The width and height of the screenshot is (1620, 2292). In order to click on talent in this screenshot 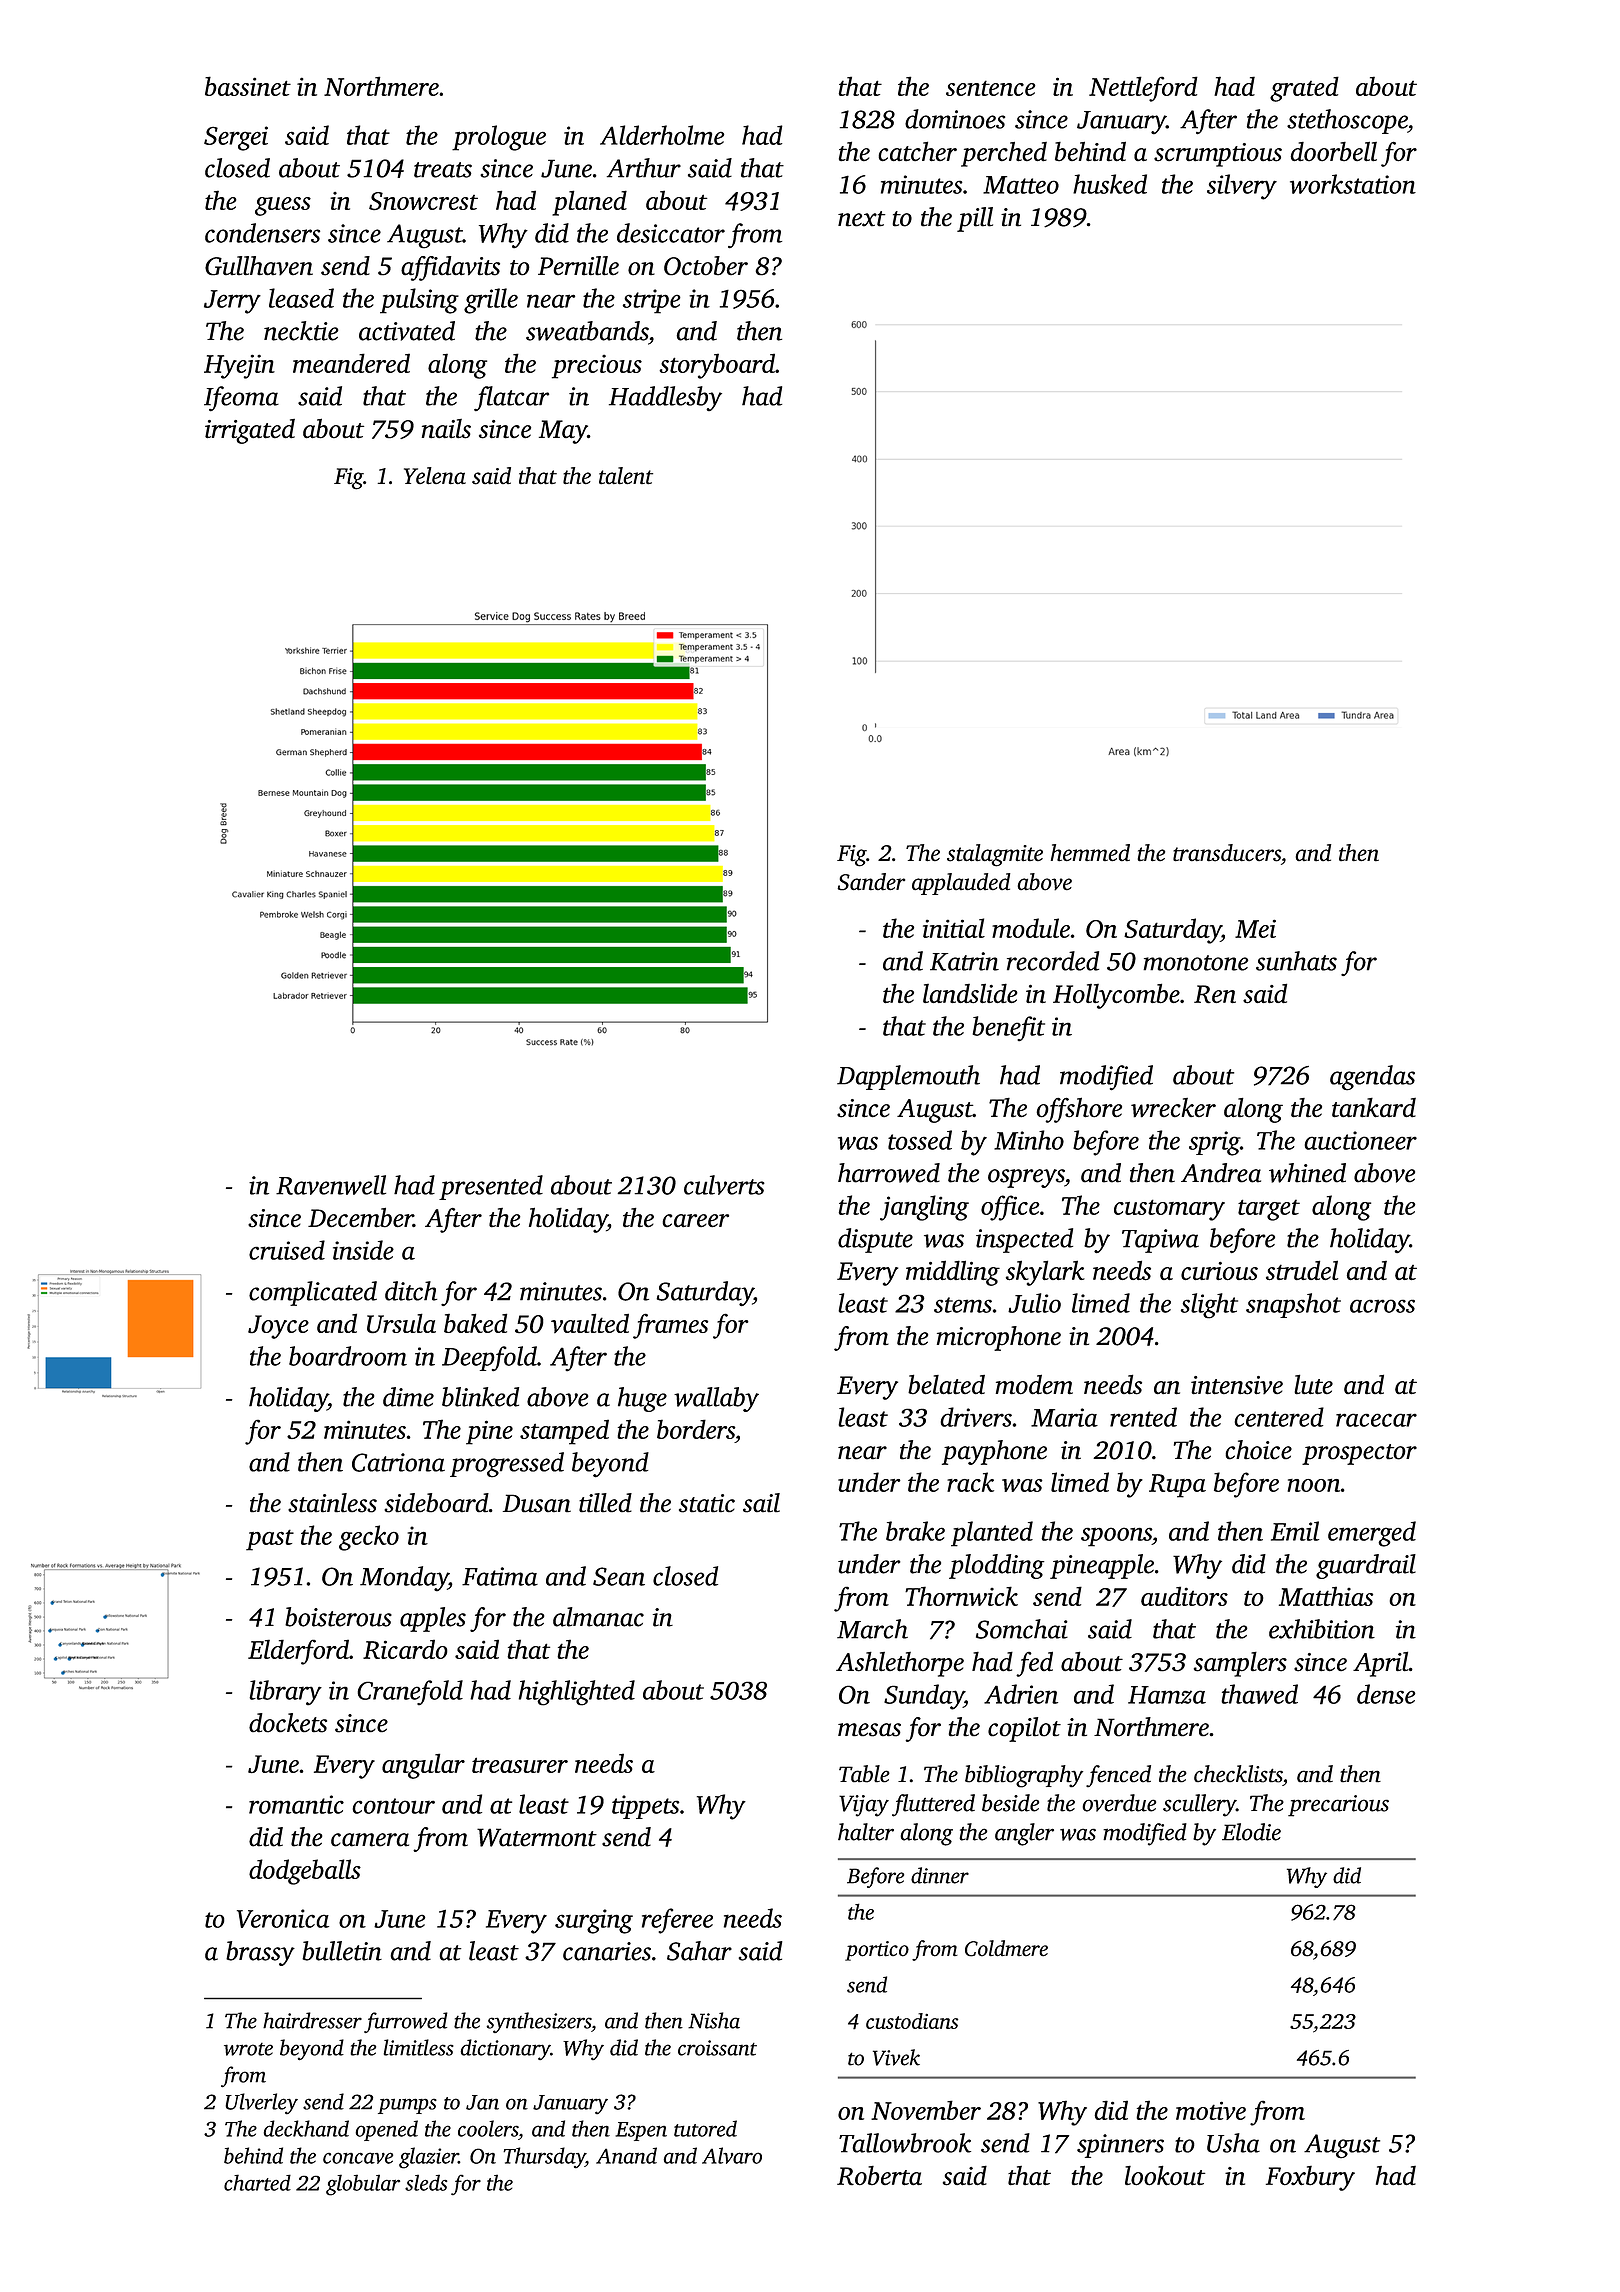, I will do `click(626, 476)`.
